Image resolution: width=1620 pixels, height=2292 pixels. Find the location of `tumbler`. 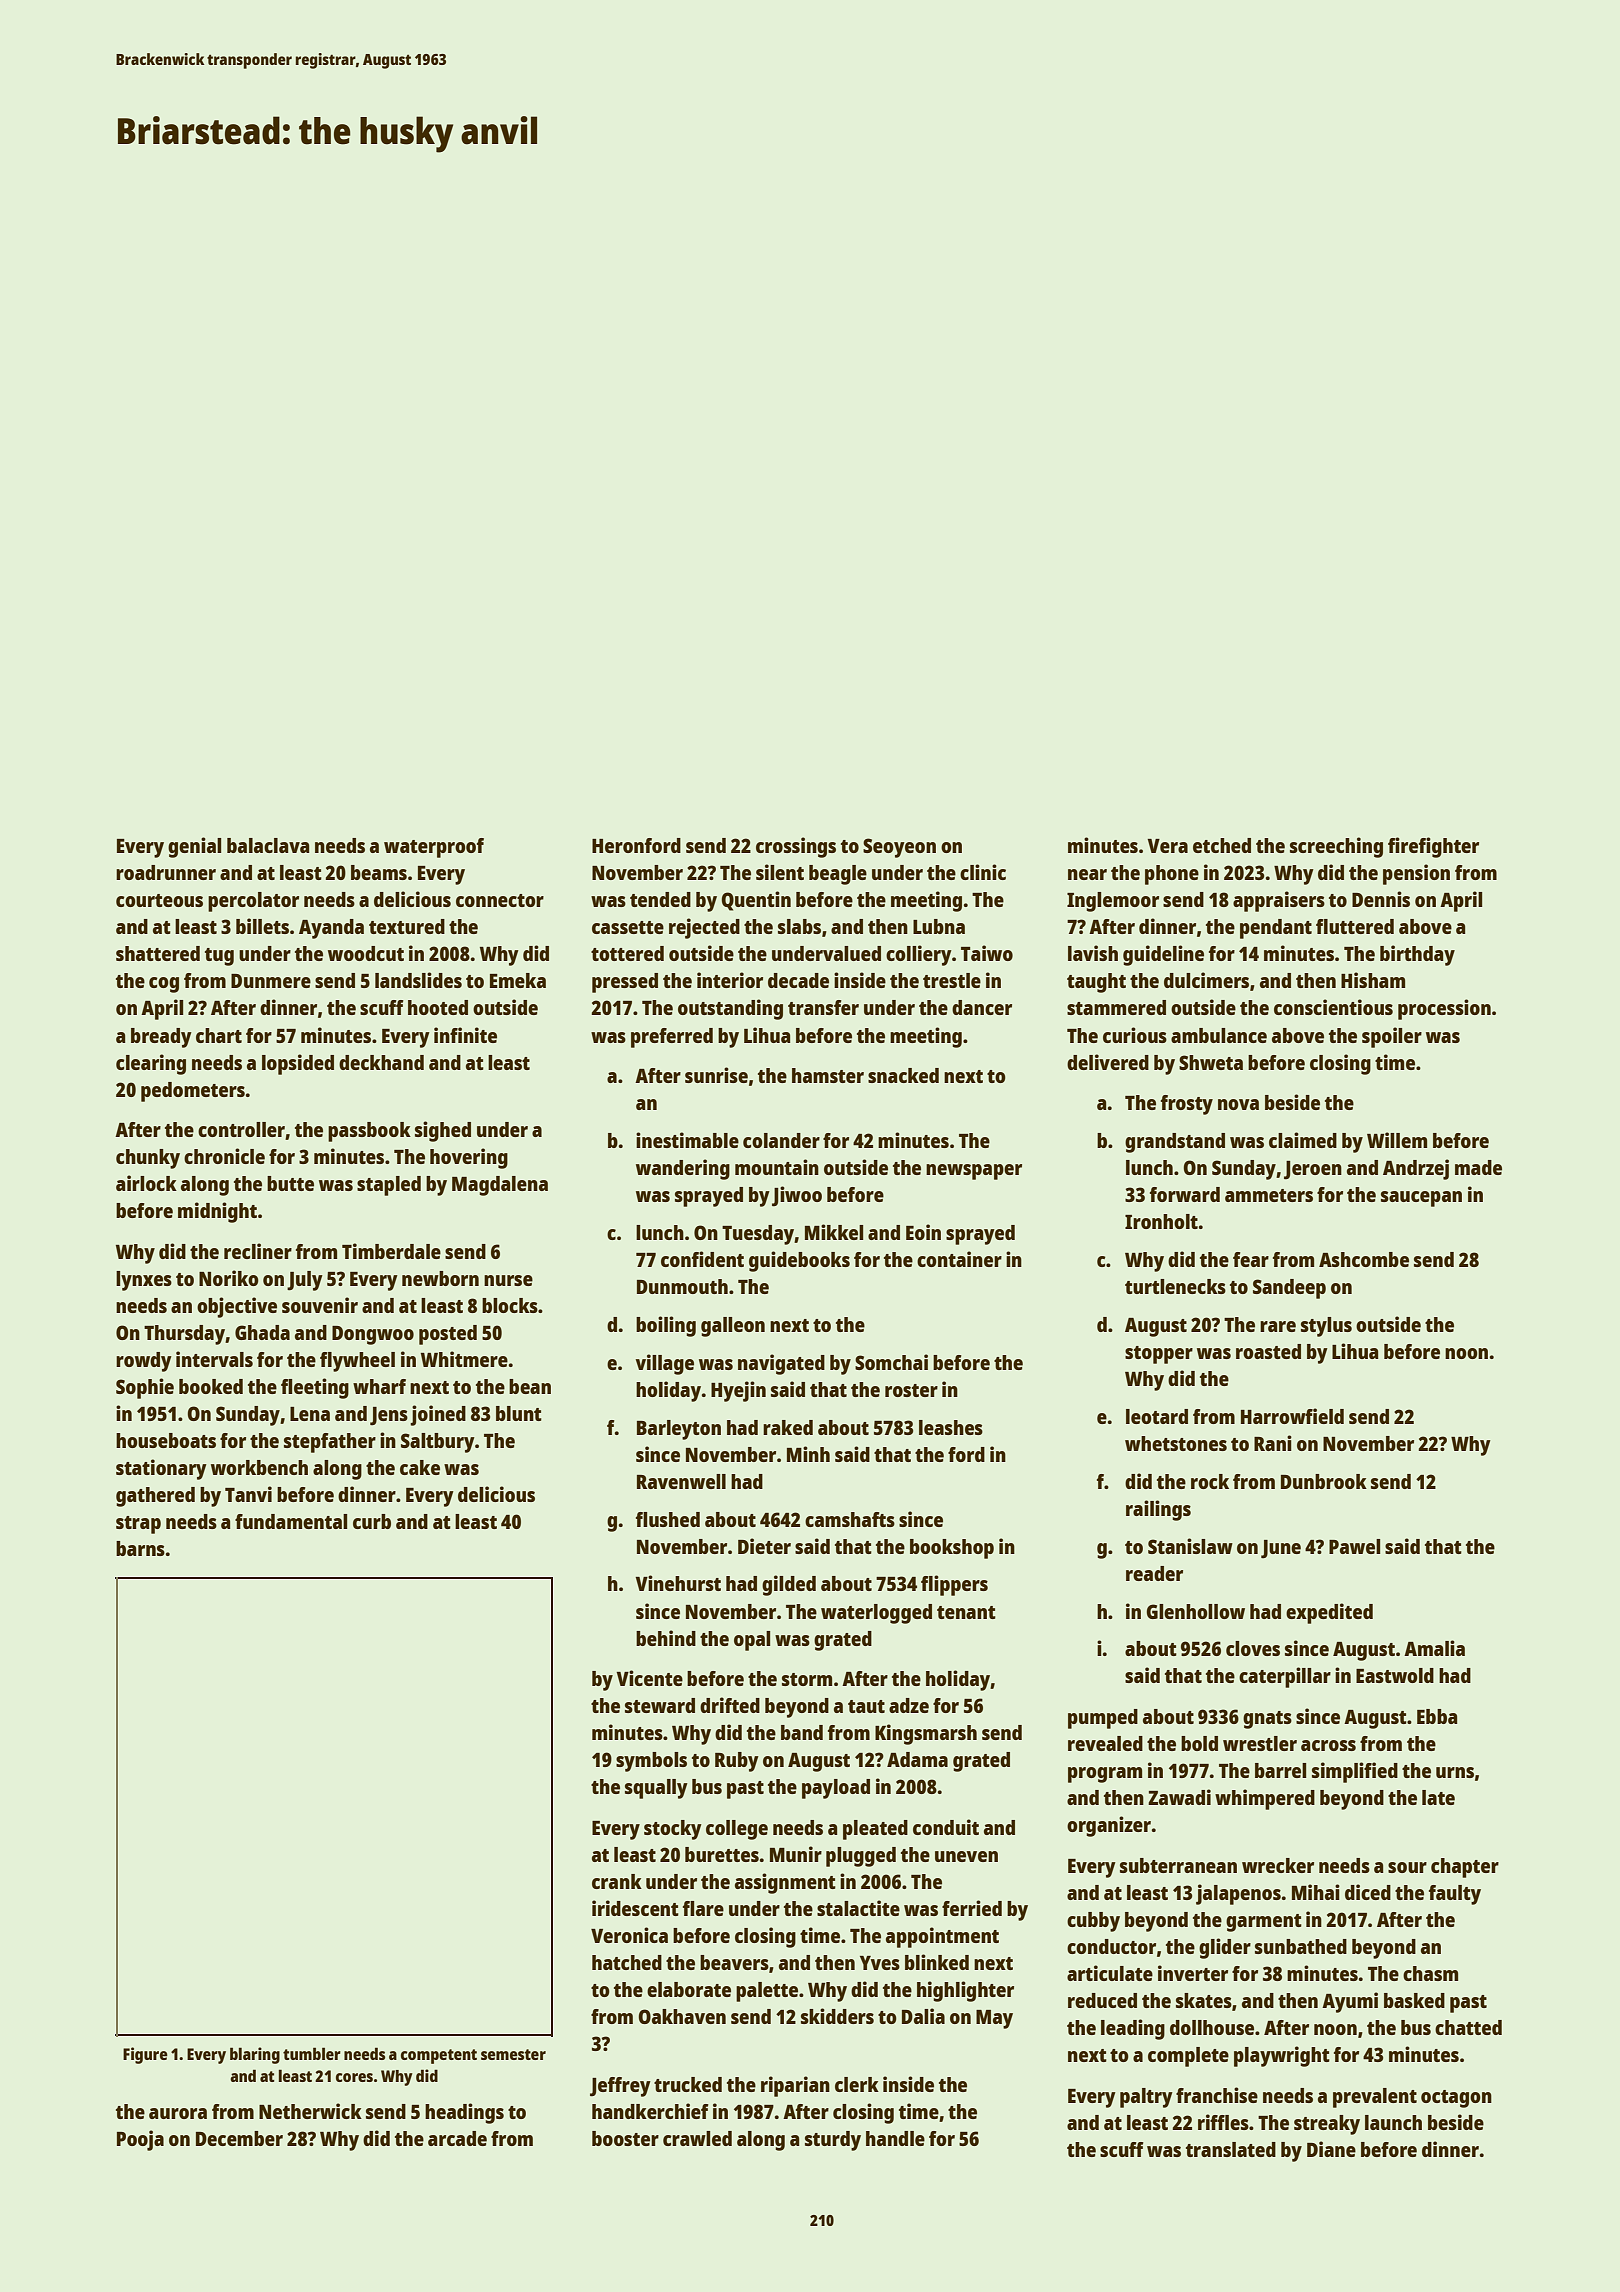

tumbler is located at coordinates (312, 2053).
